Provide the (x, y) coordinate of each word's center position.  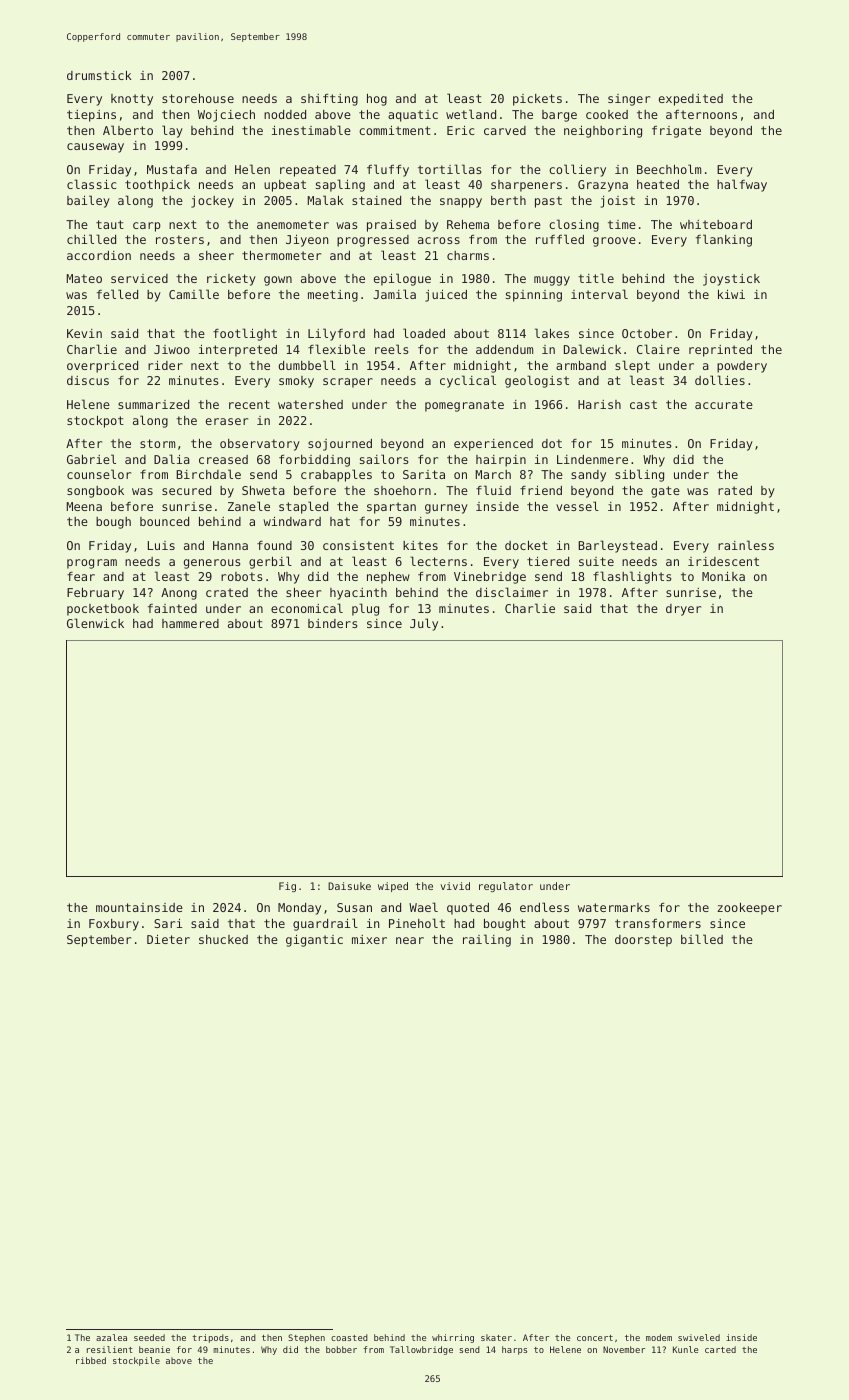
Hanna (230, 545)
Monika (723, 576)
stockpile (136, 1361)
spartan (391, 508)
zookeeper (749, 909)
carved (505, 130)
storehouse (198, 98)
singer (629, 100)
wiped (393, 887)
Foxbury (114, 925)
